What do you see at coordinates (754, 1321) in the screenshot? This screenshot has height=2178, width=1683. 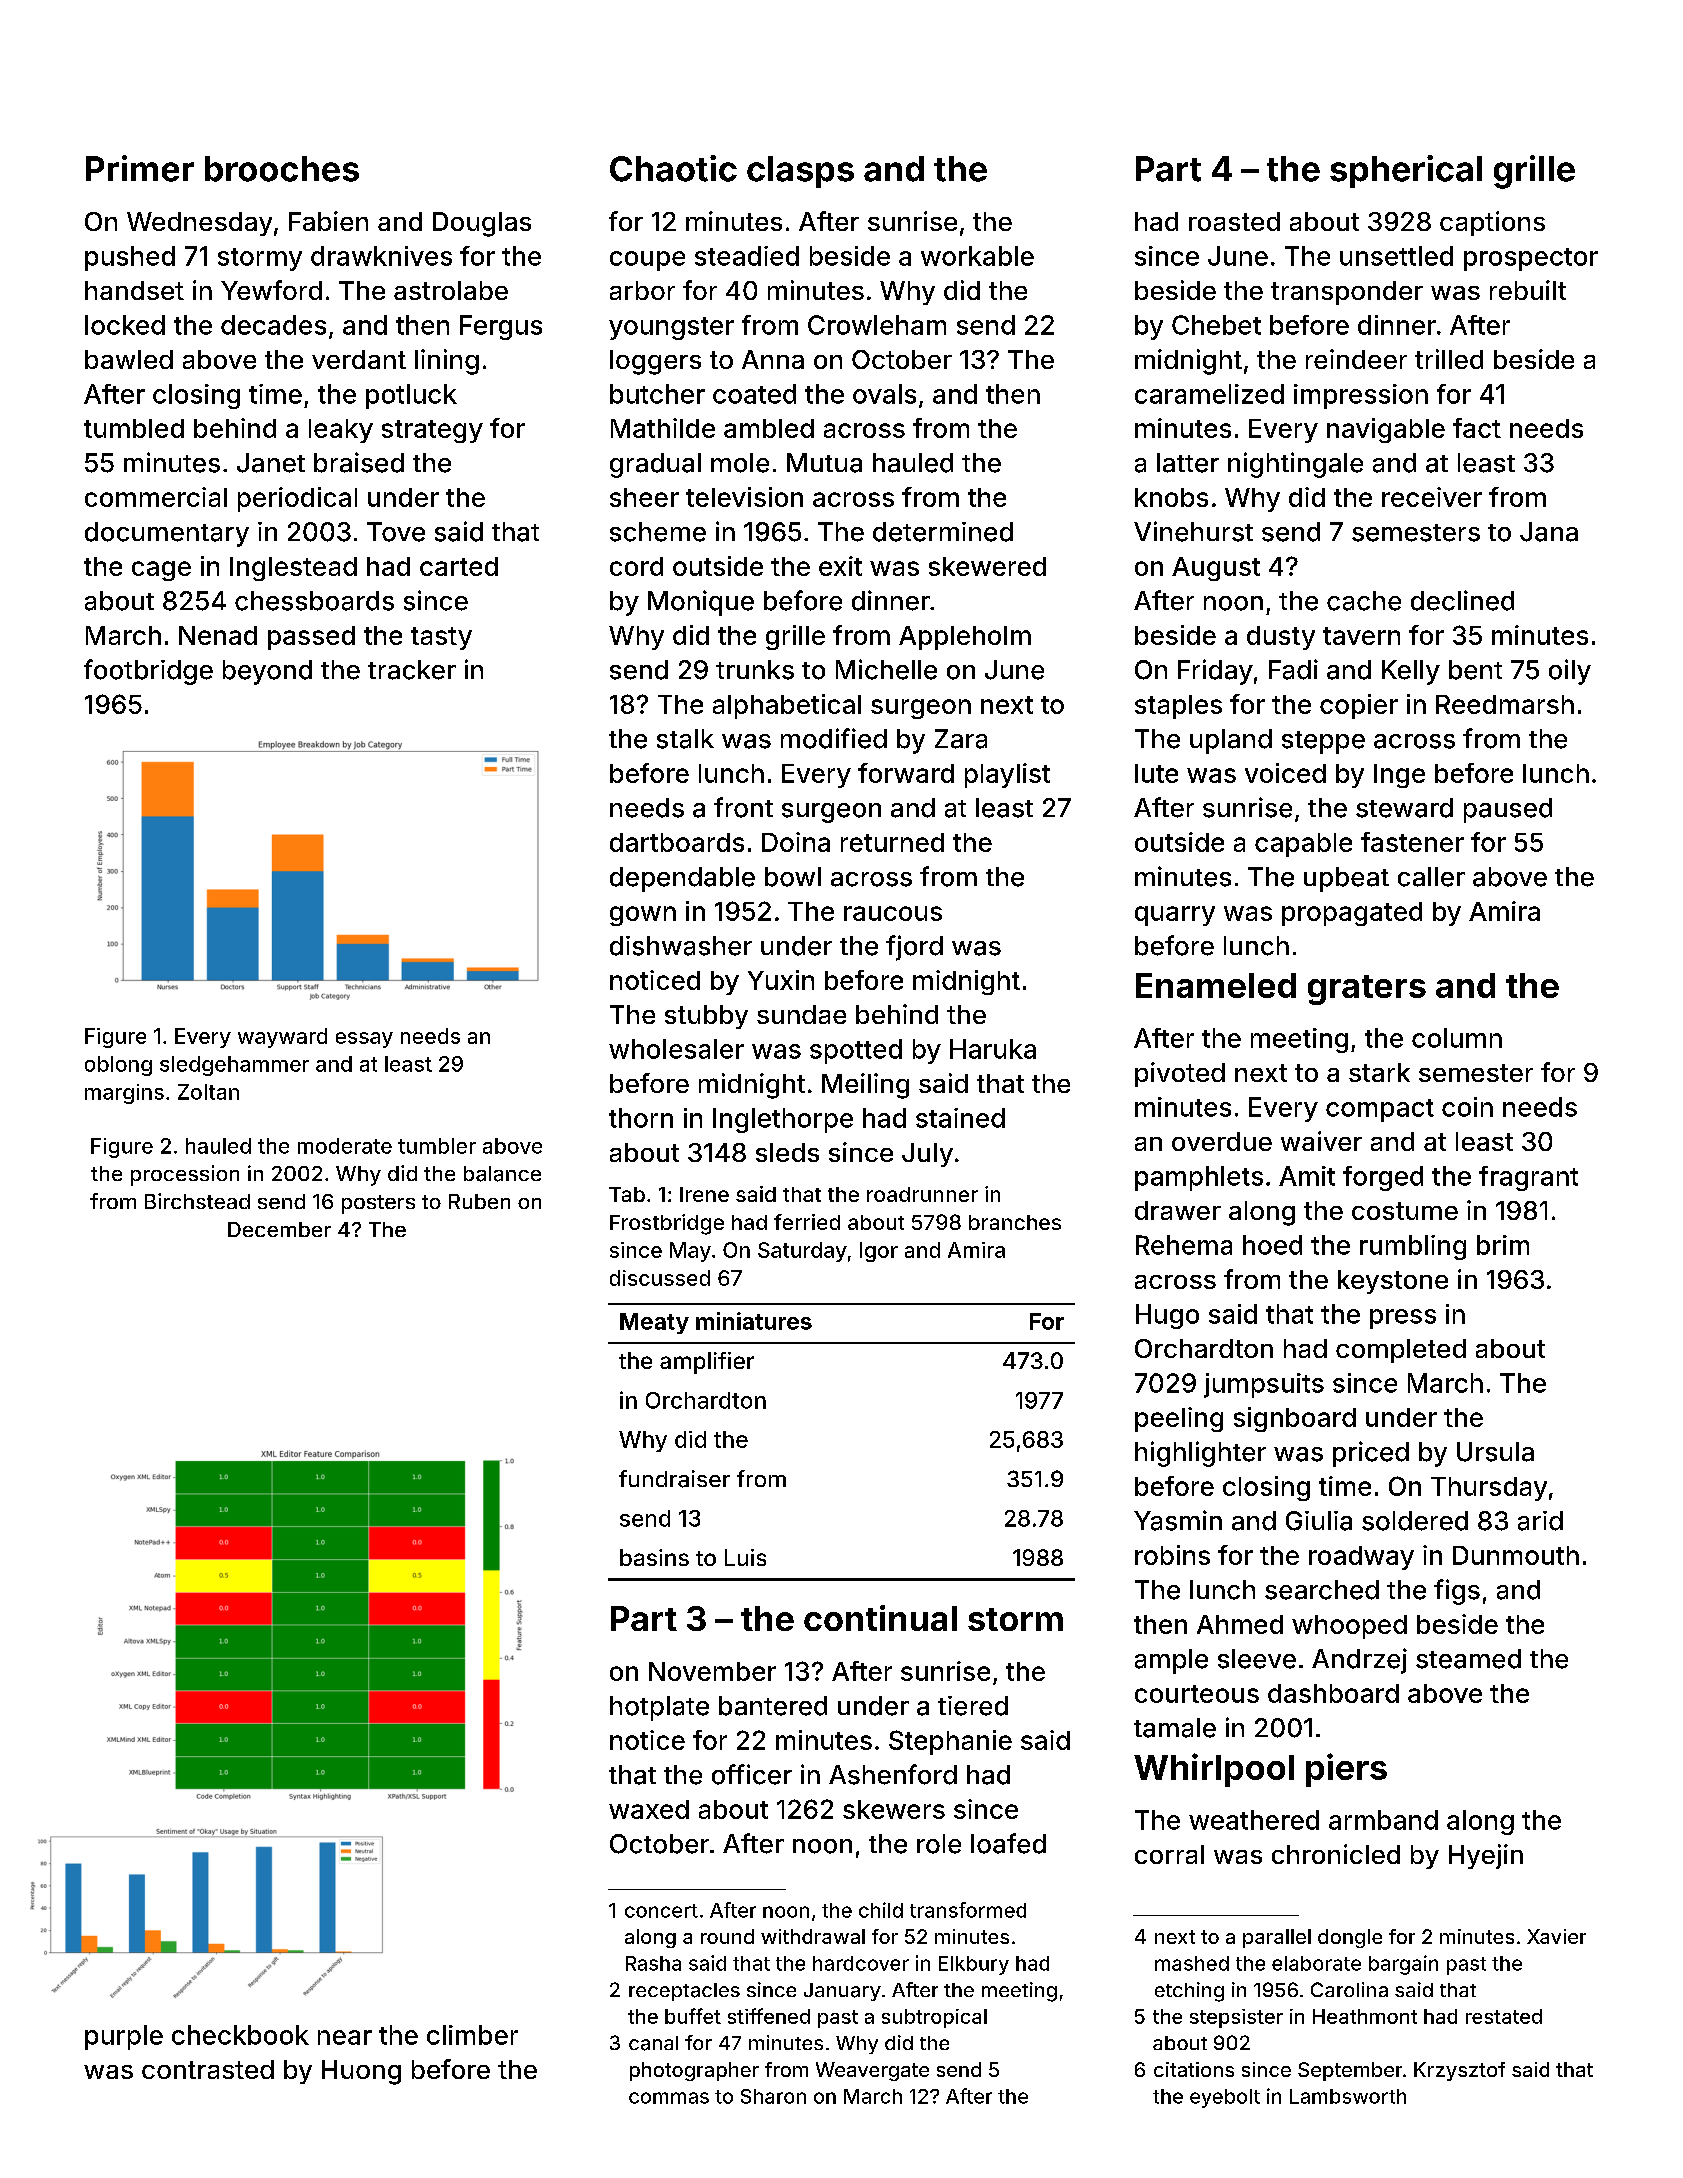 I see `miniatures` at bounding box center [754, 1321].
